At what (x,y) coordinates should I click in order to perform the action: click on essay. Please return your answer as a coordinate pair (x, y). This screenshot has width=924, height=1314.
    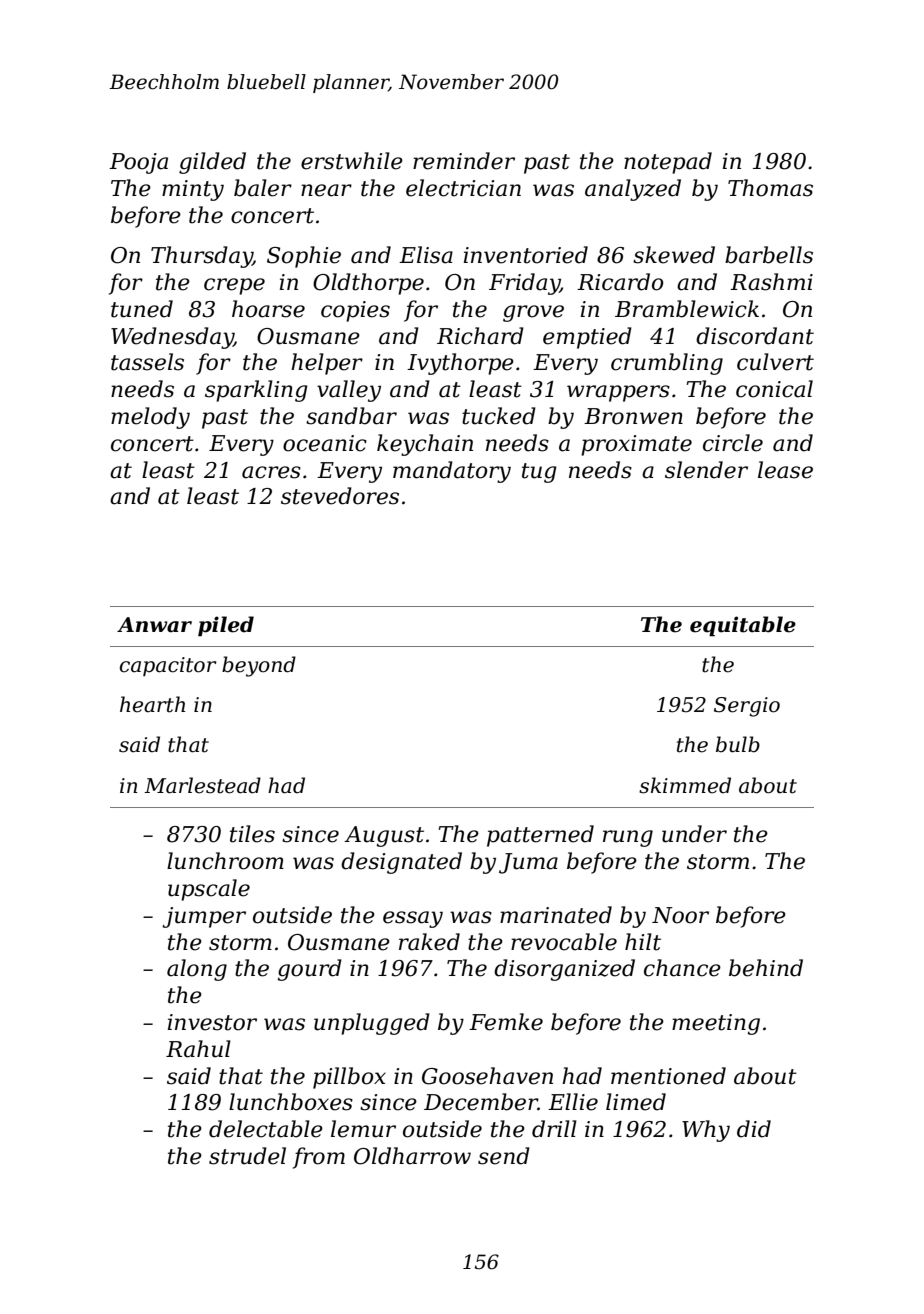
    Looking at the image, I should click on (413, 919).
